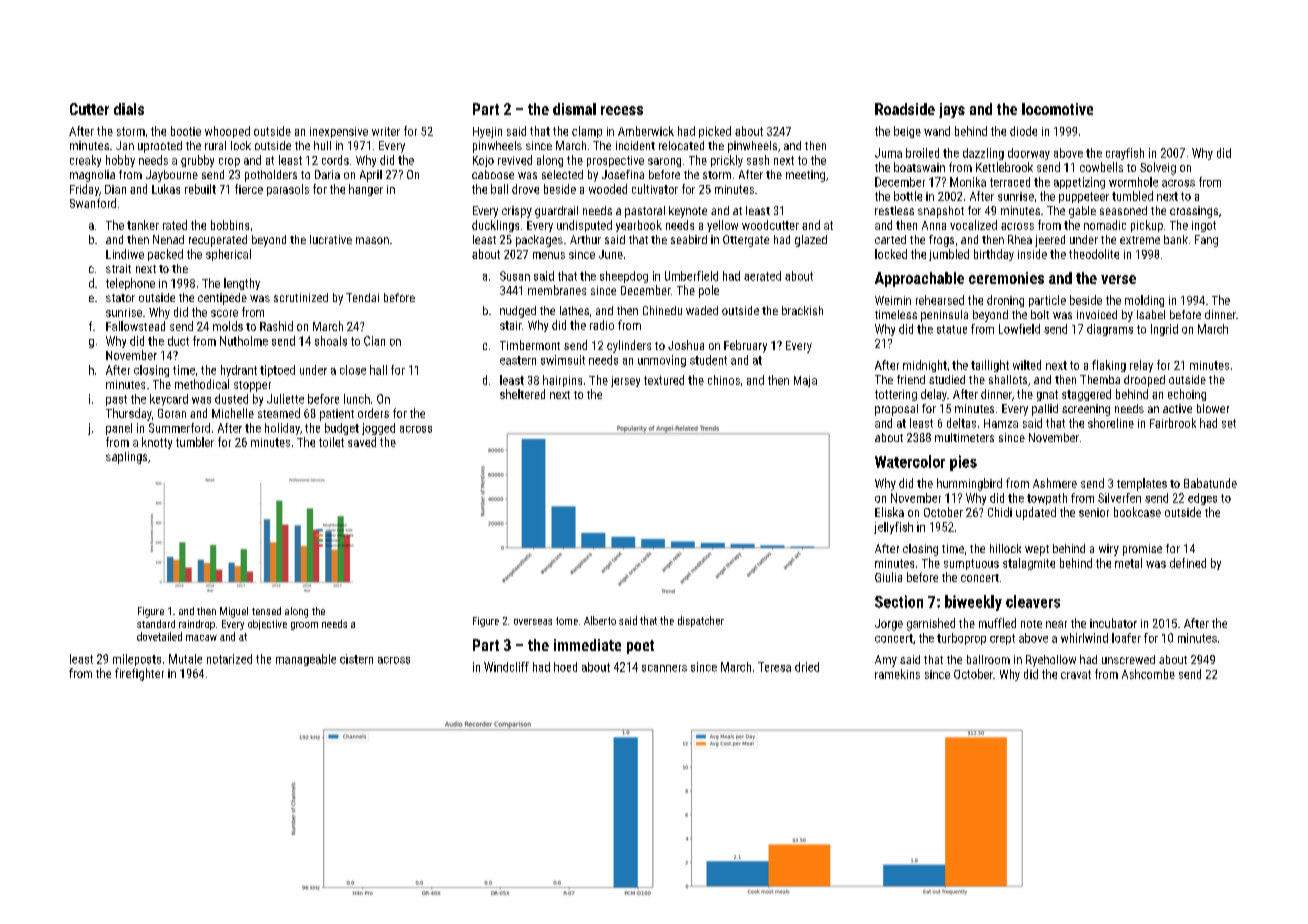 The image size is (1308, 924). What do you see at coordinates (301, 297) in the document?
I see `scrutinized` at bounding box center [301, 297].
